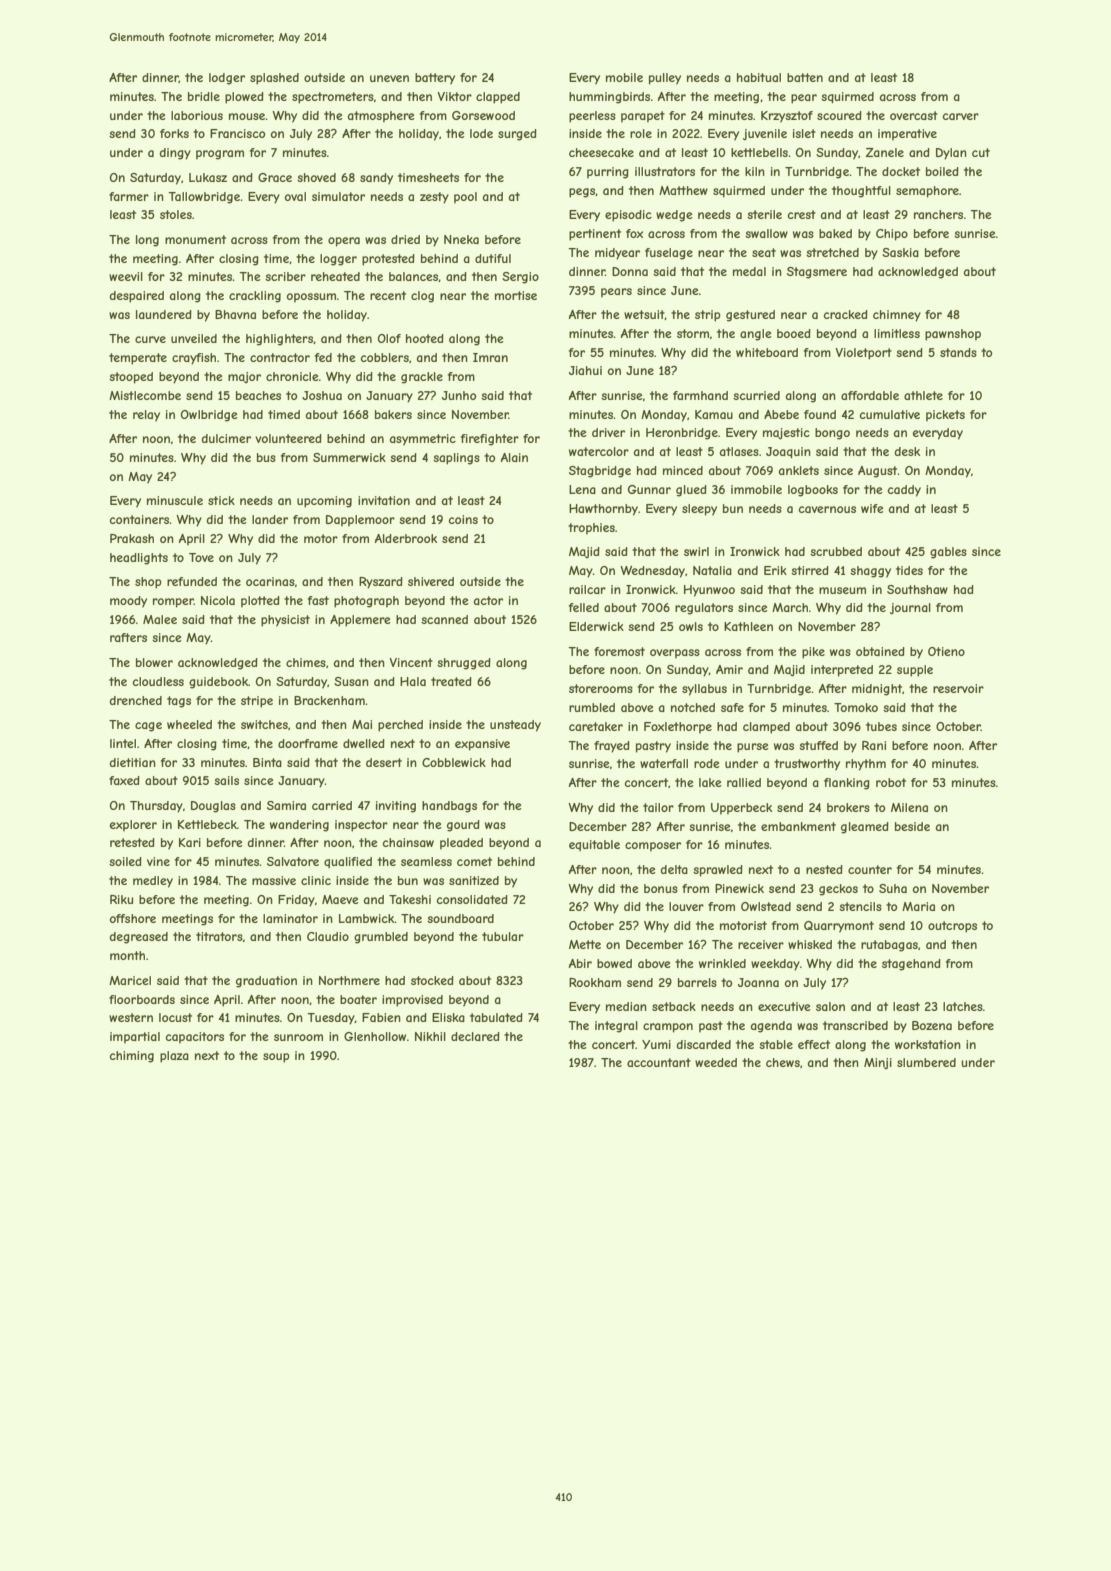  Describe the element at coordinates (195, 1038) in the image. I see `capacitors` at that location.
